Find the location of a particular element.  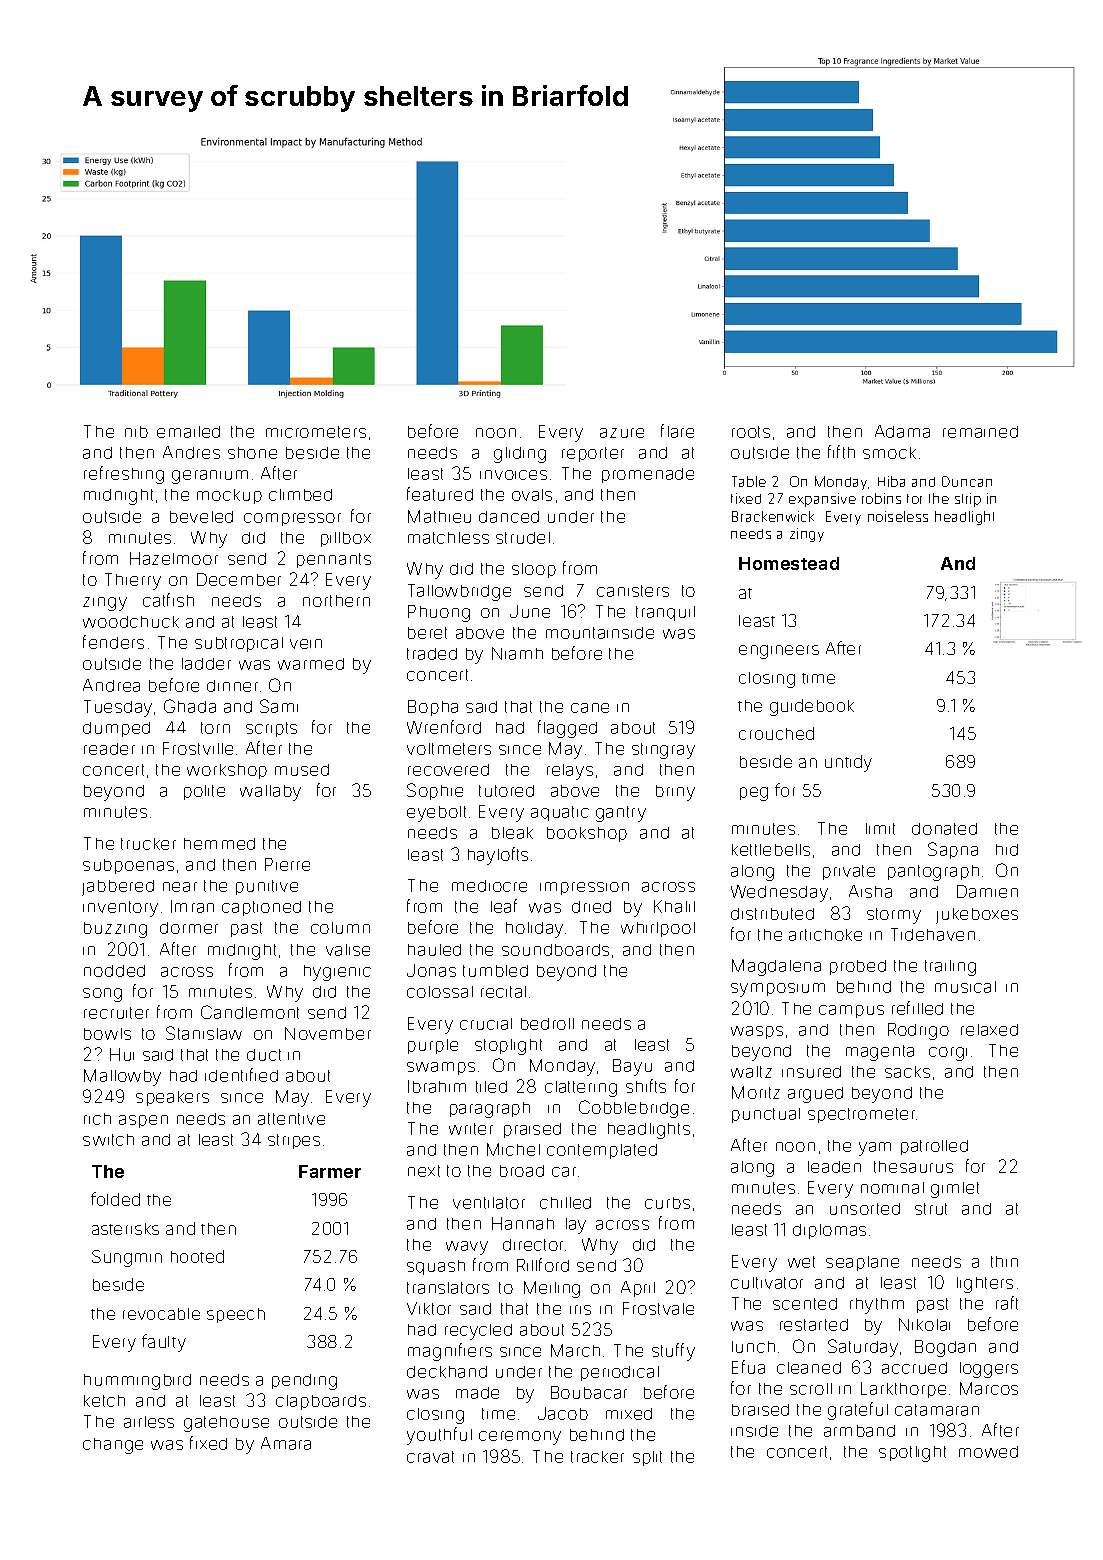

emailed is located at coordinates (188, 432).
